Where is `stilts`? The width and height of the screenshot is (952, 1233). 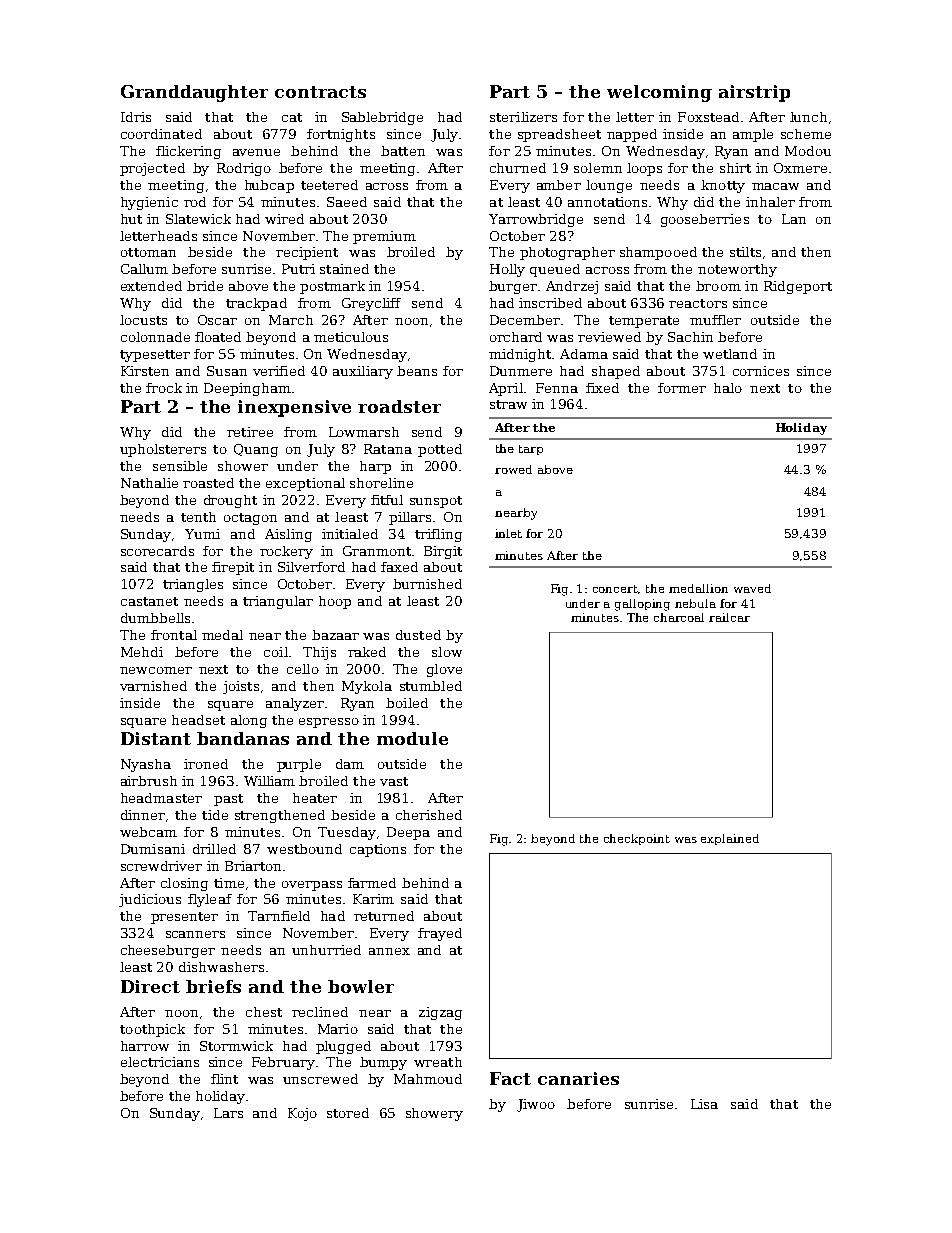
stilts is located at coordinates (745, 252).
